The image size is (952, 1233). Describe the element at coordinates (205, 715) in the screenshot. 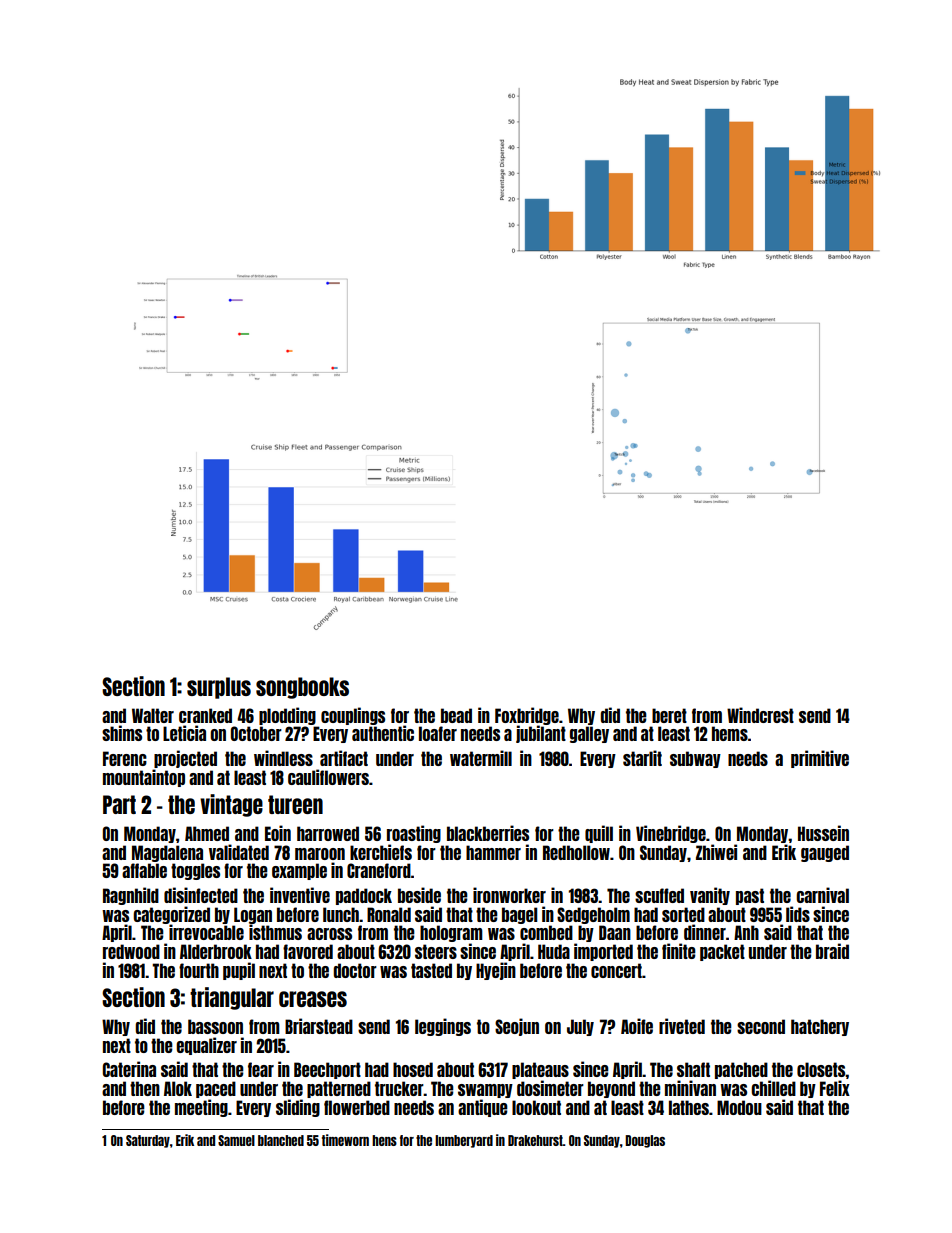

I see `cranked` at that location.
